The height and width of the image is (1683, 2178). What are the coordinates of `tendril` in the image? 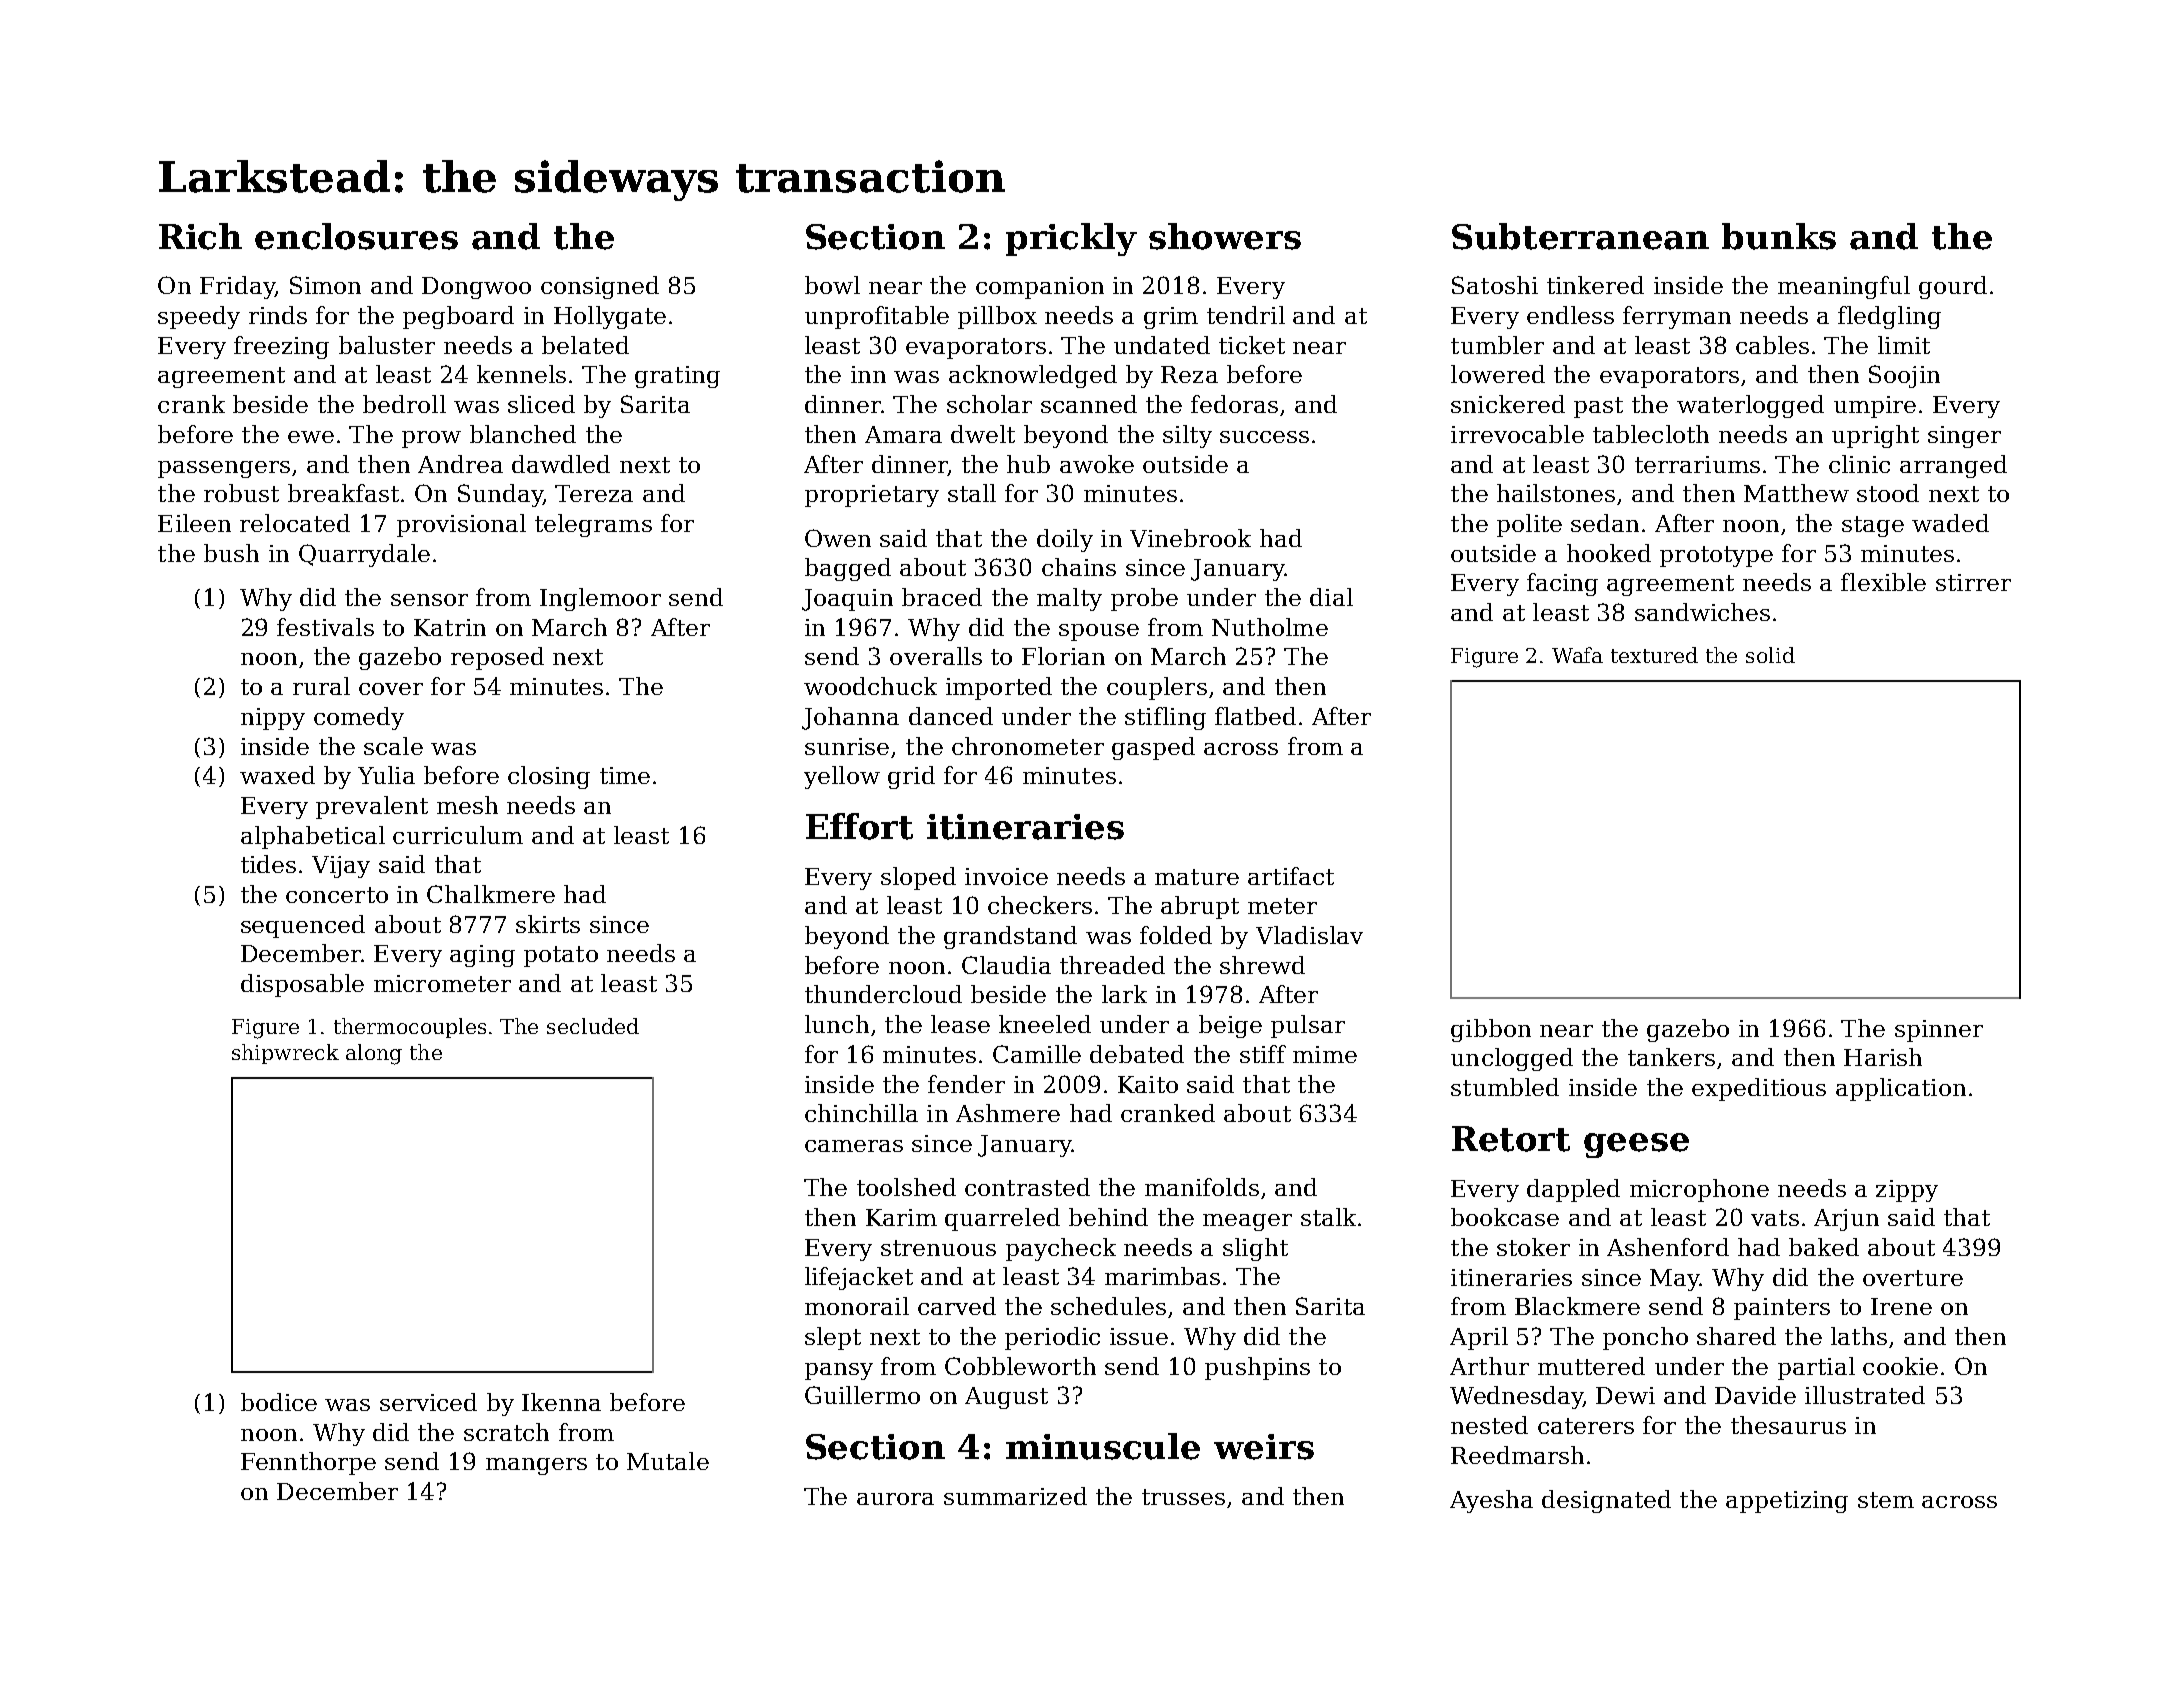 It's located at (1246, 315).
